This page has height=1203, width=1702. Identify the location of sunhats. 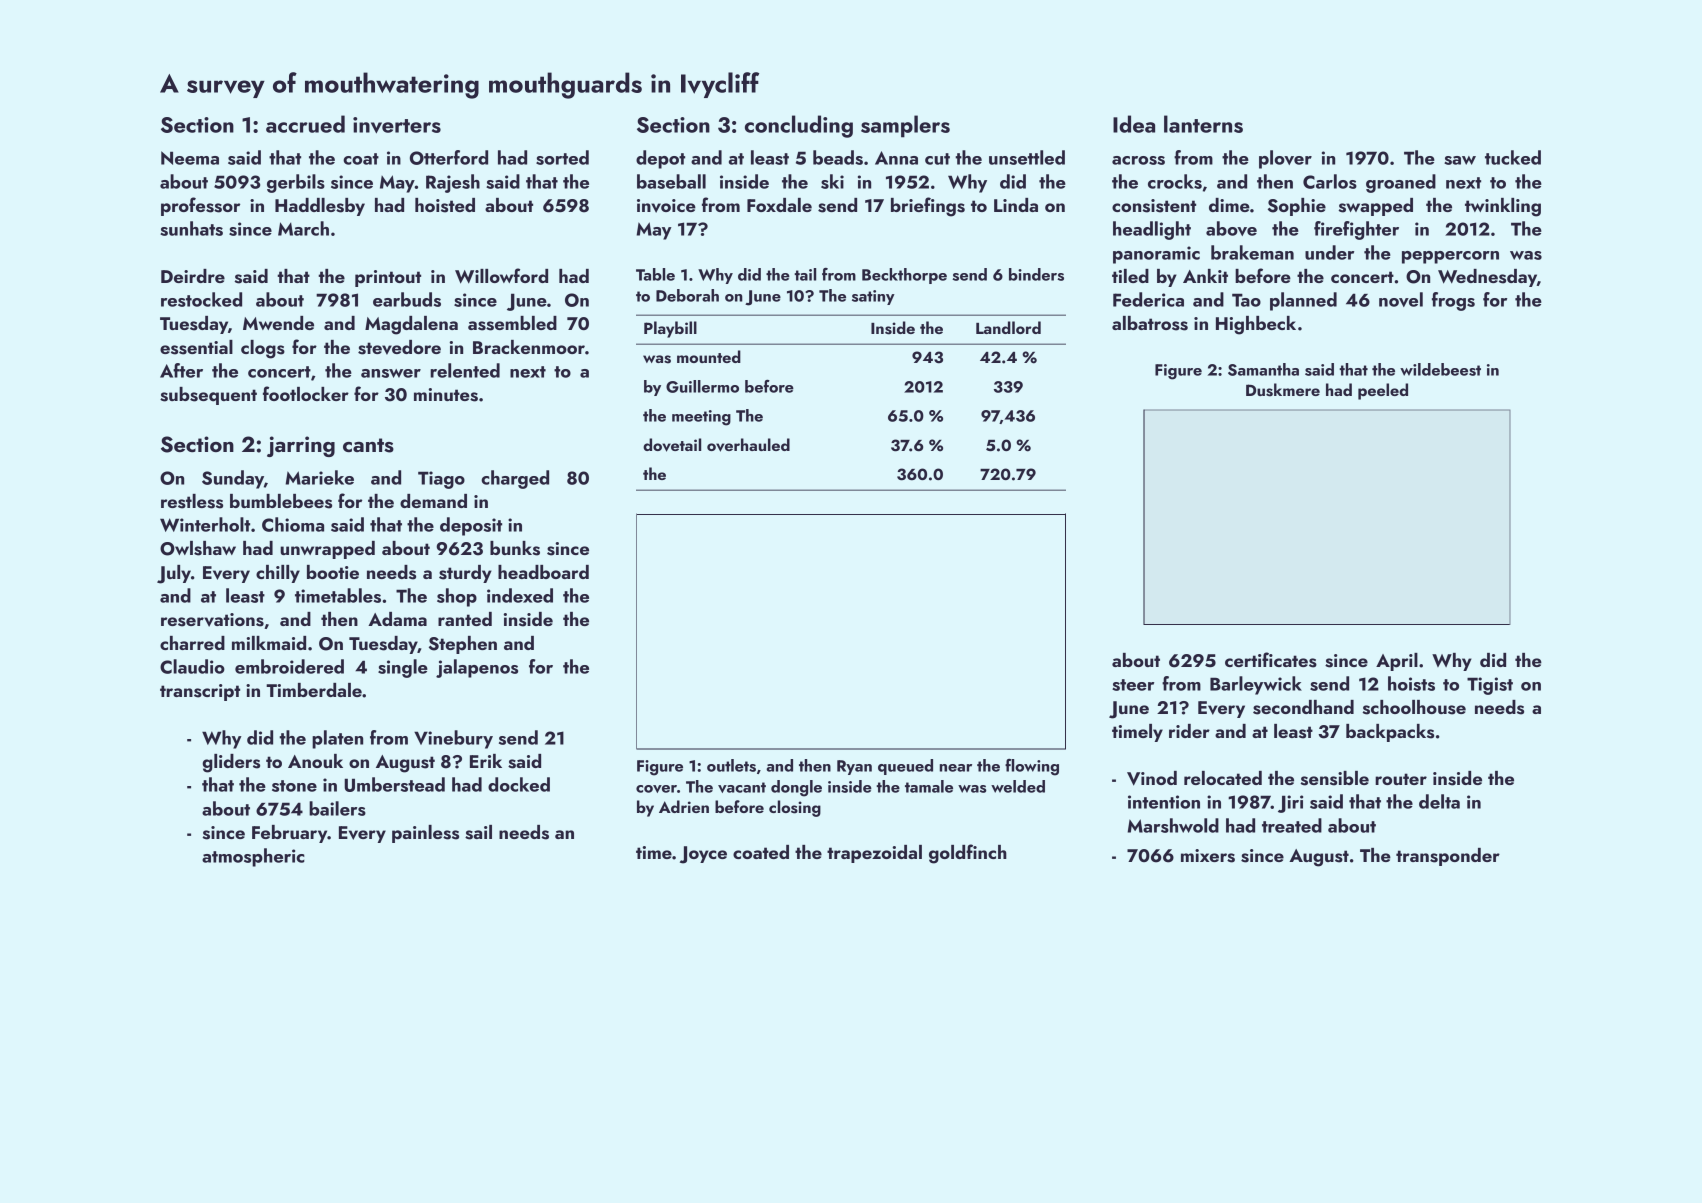
(191, 228).
